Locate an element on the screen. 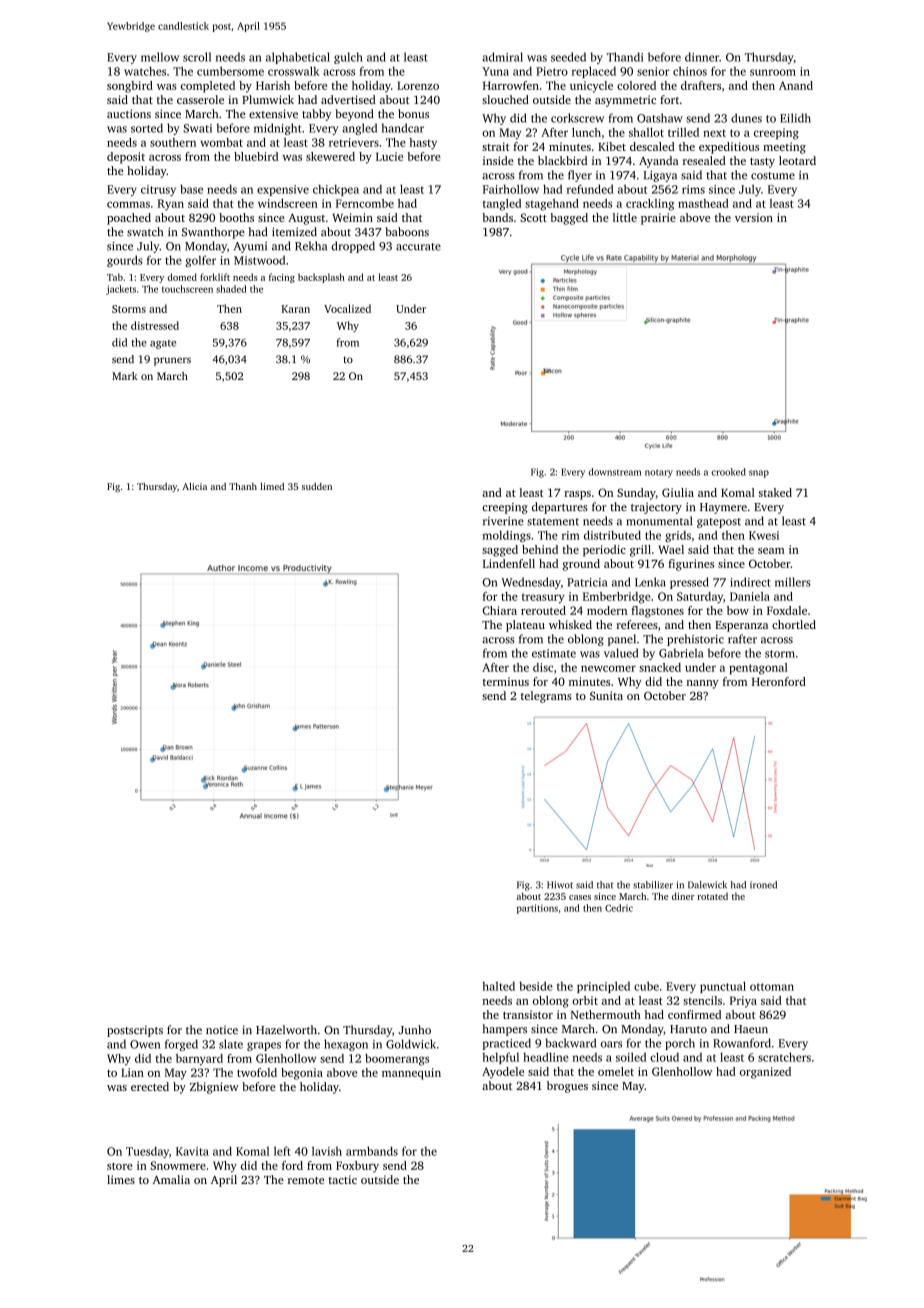 This screenshot has height=1308, width=924. Owen is located at coordinates (145, 1044).
